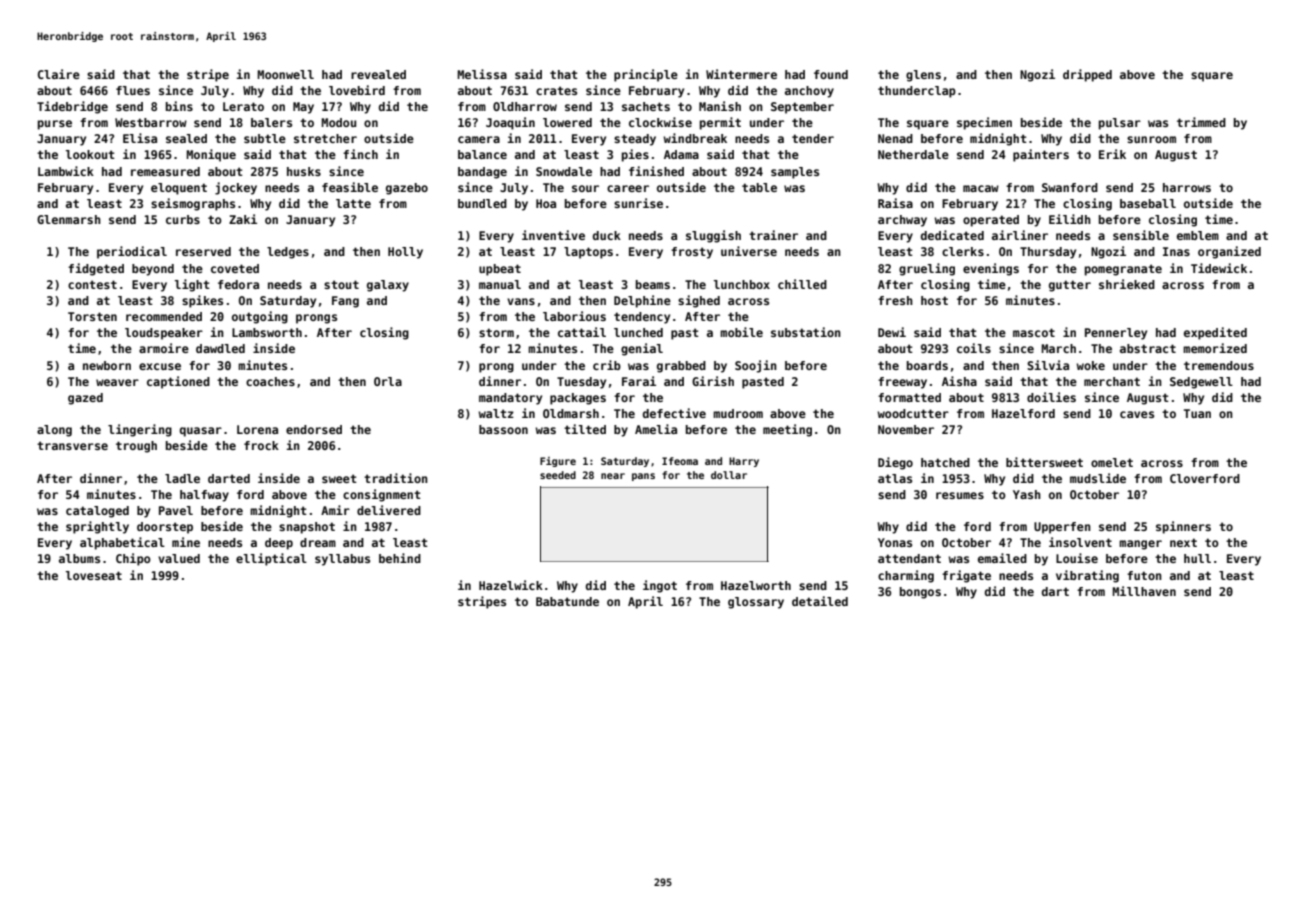 This screenshot has height=924, width=1308. Describe the element at coordinates (360, 154) in the screenshot. I see `finch` at that location.
